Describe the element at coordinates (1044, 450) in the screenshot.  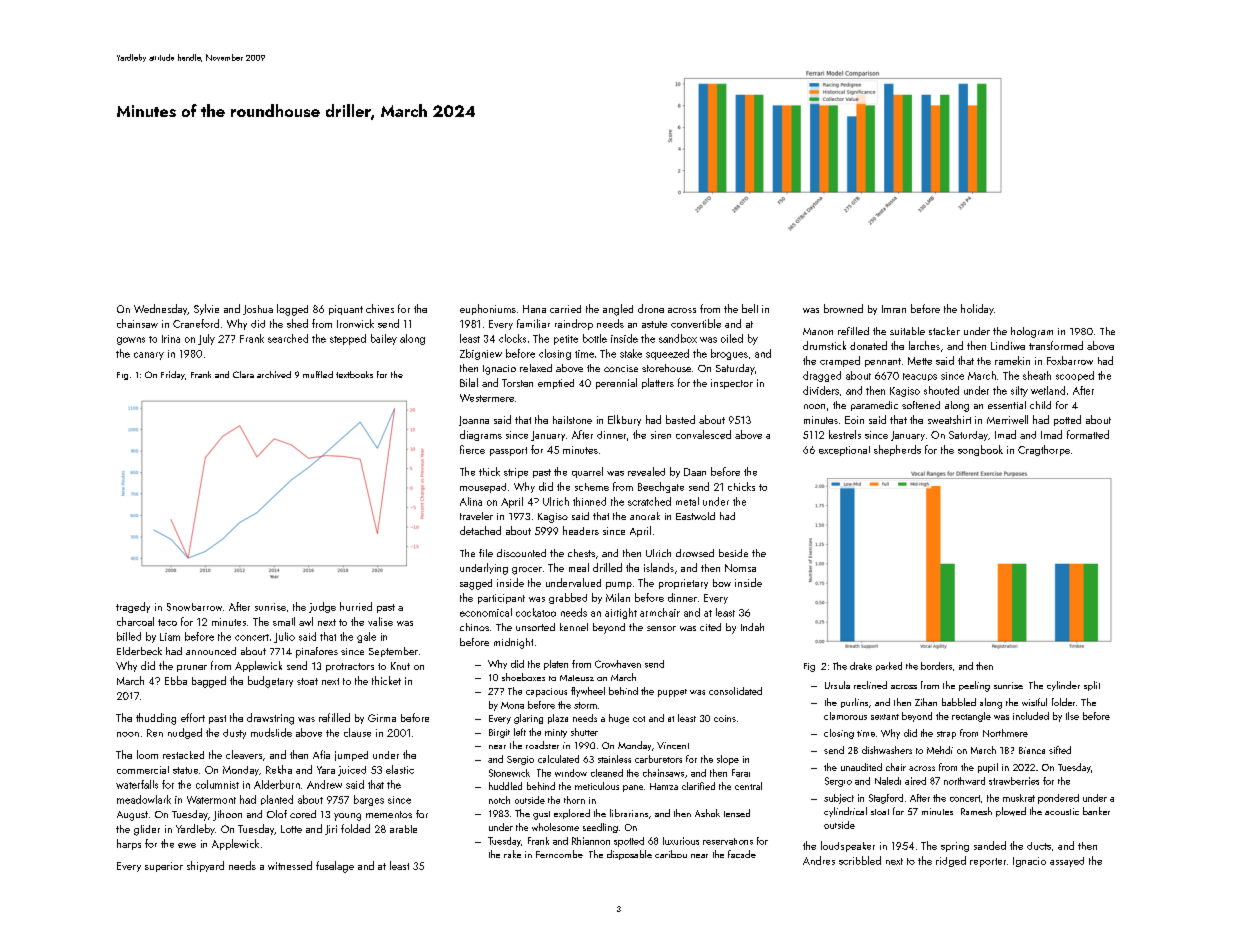
I see `Cragthorpe` at that location.
